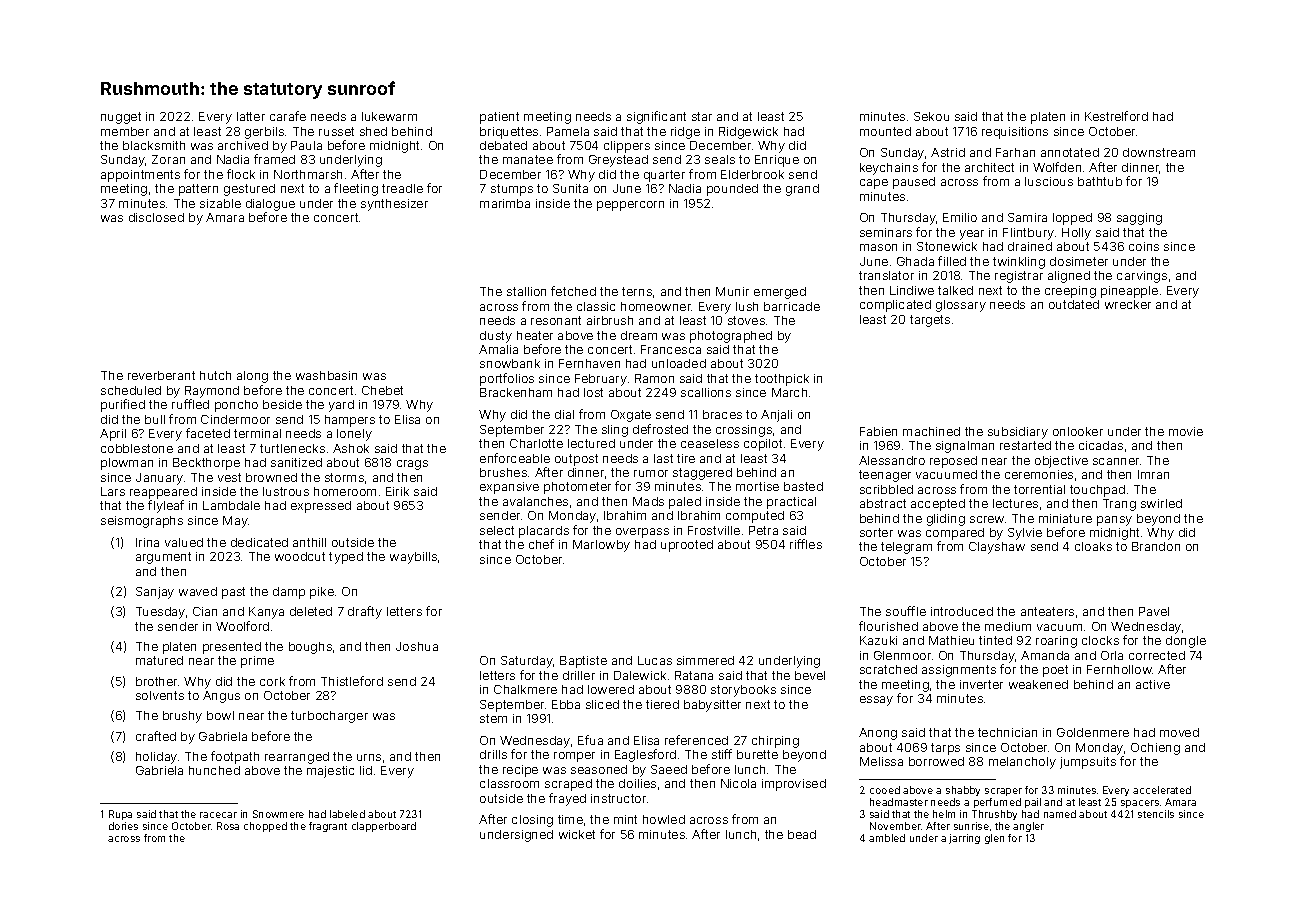 This screenshot has height=924, width=1308. Describe the element at coordinates (1078, 431) in the screenshot. I see `onlooker` at that location.
